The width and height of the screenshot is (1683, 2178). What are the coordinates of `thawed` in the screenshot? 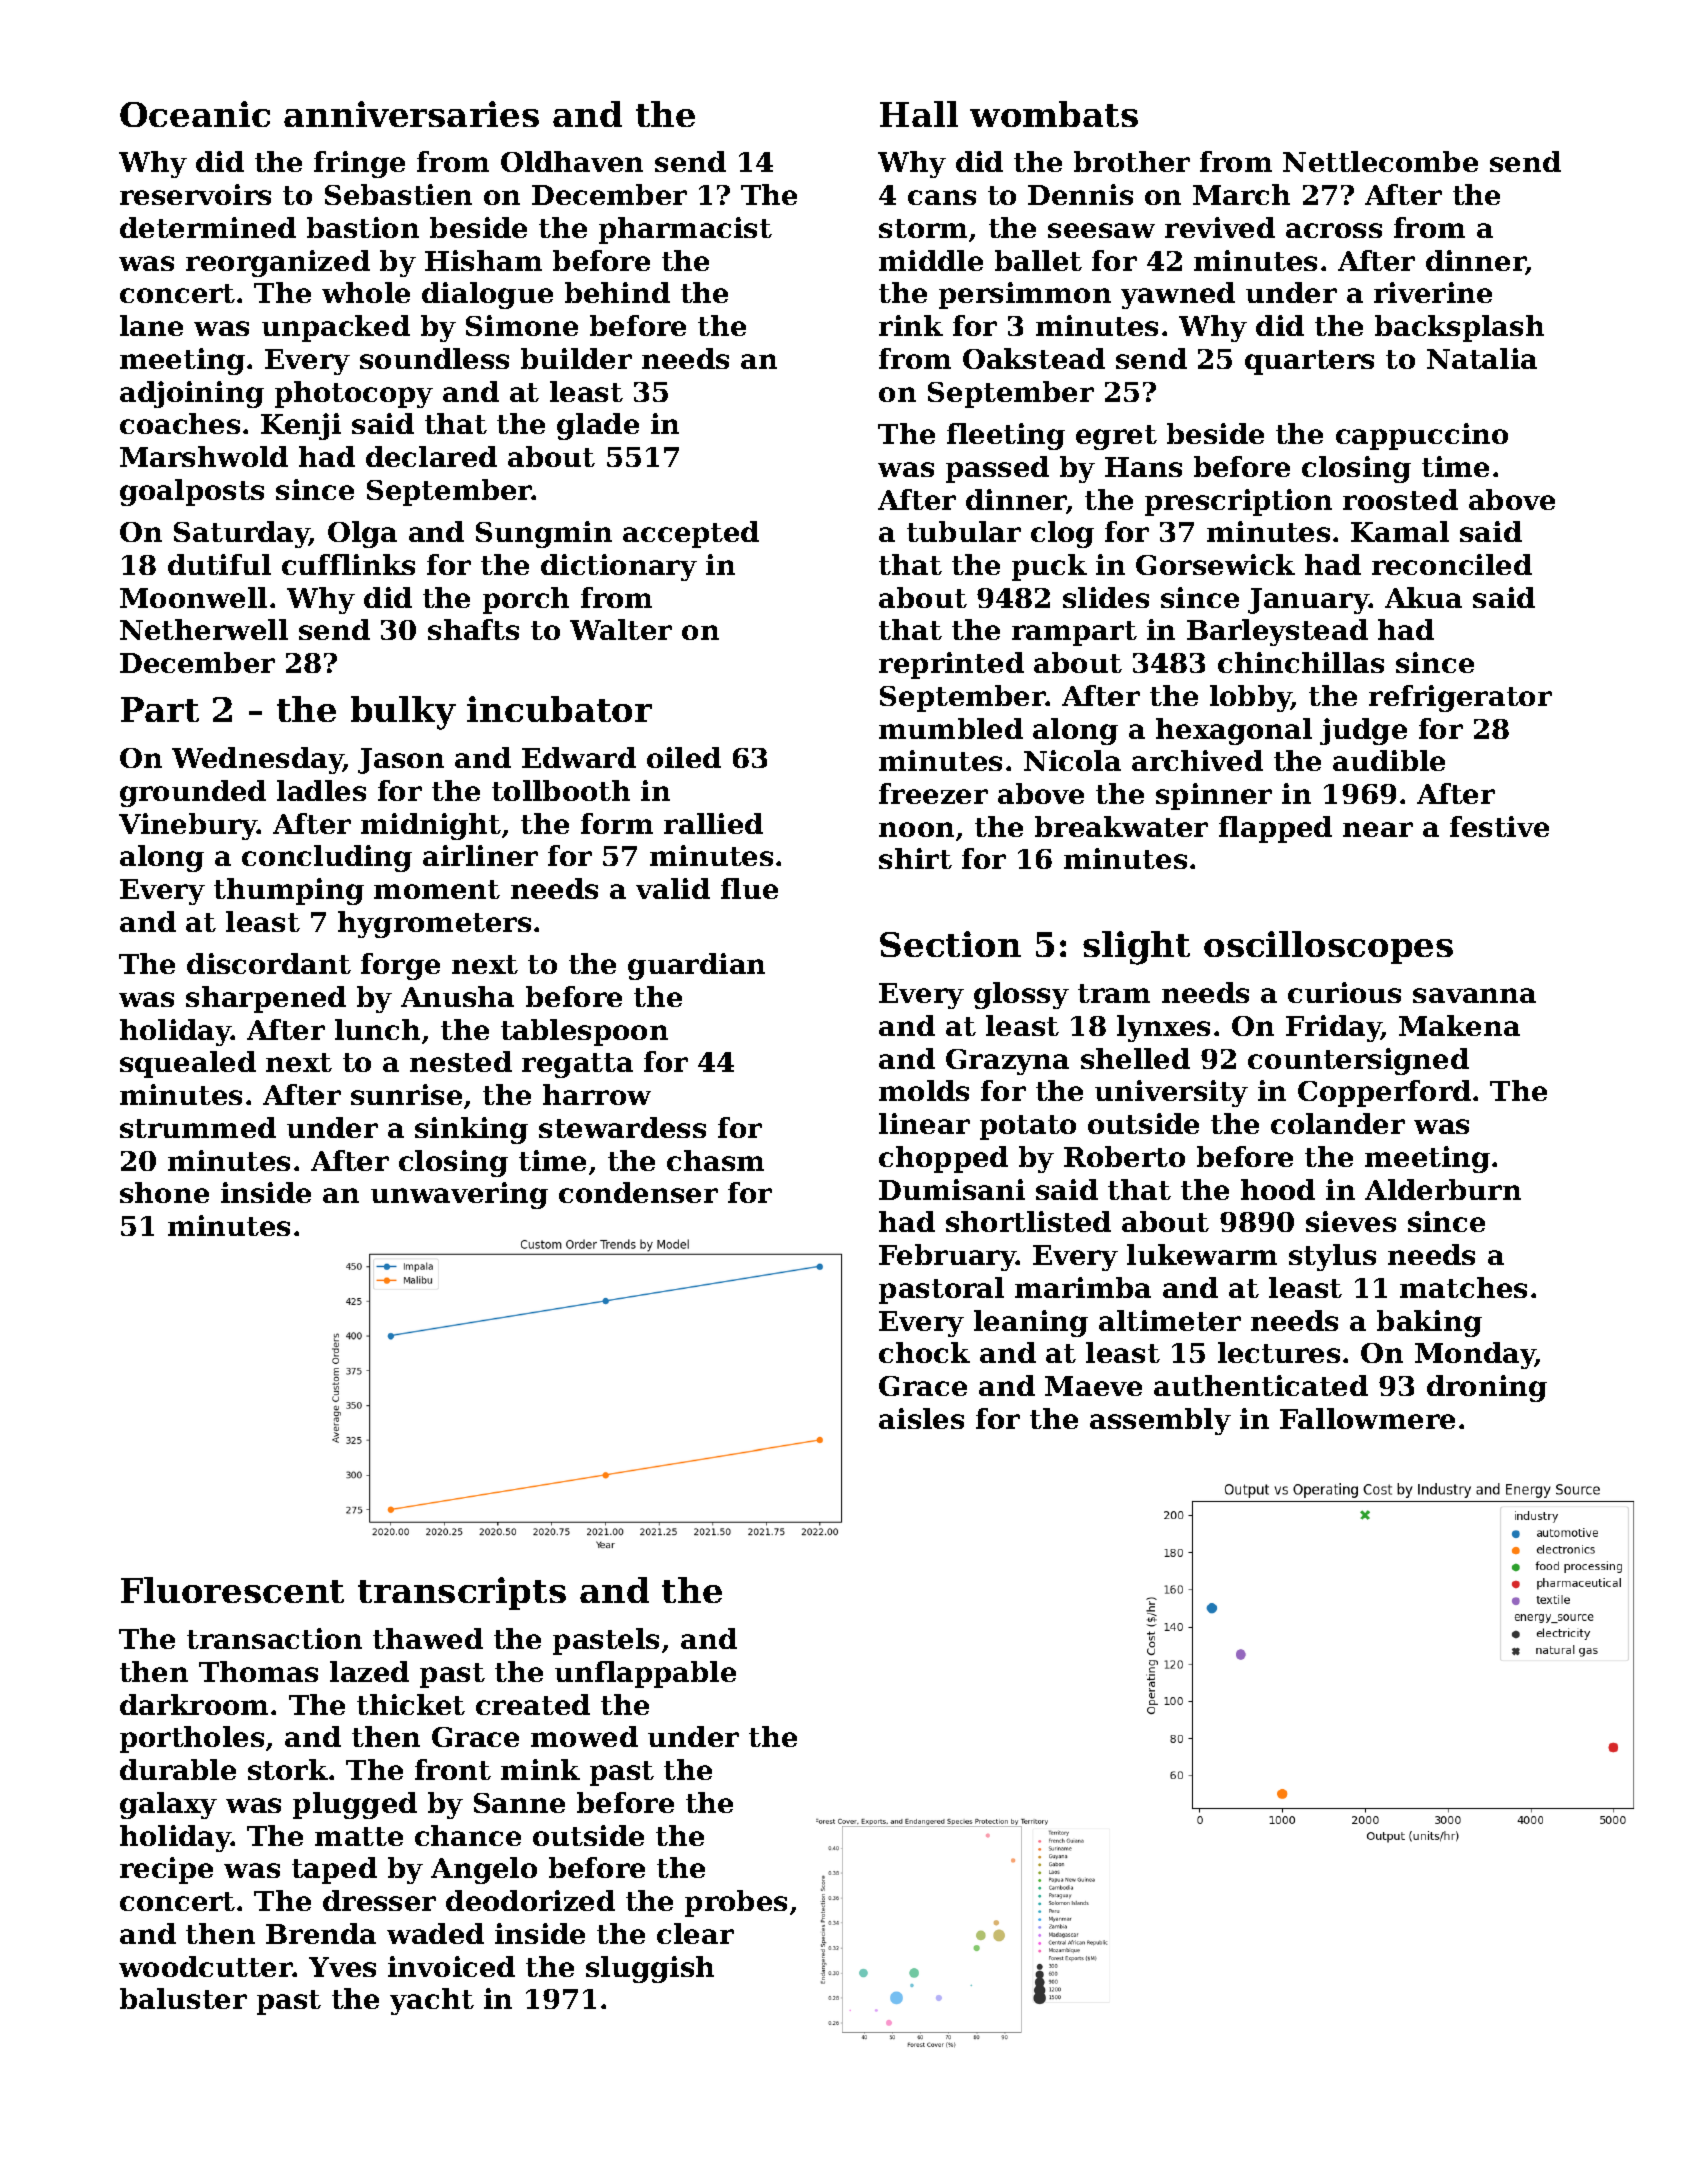 It's located at (428, 1638).
